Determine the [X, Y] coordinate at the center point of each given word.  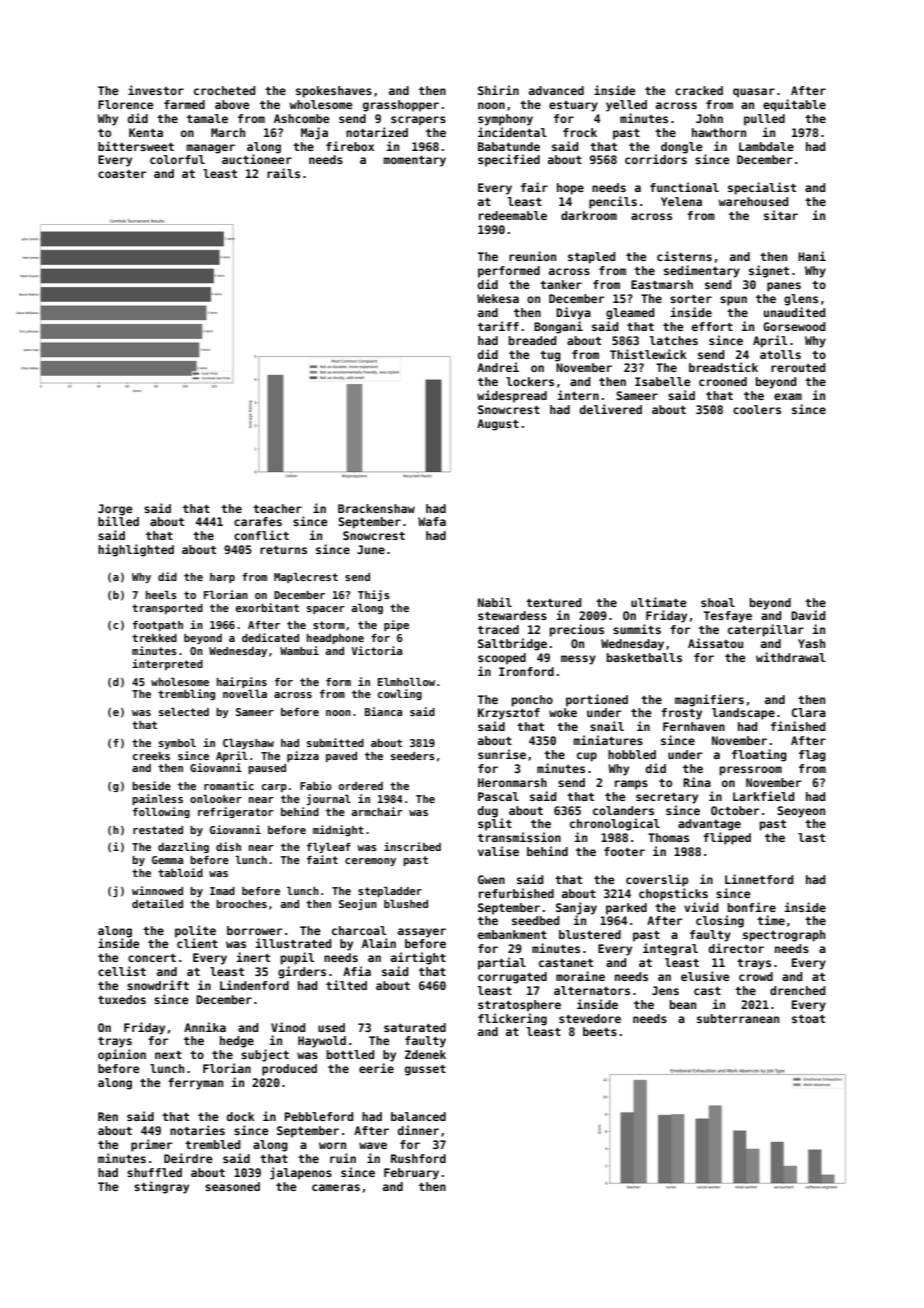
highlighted [136, 550]
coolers [757, 409]
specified [509, 160]
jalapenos [301, 1173]
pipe [396, 625]
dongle [682, 148]
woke [563, 712]
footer [624, 851]
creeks [151, 756]
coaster [122, 174]
